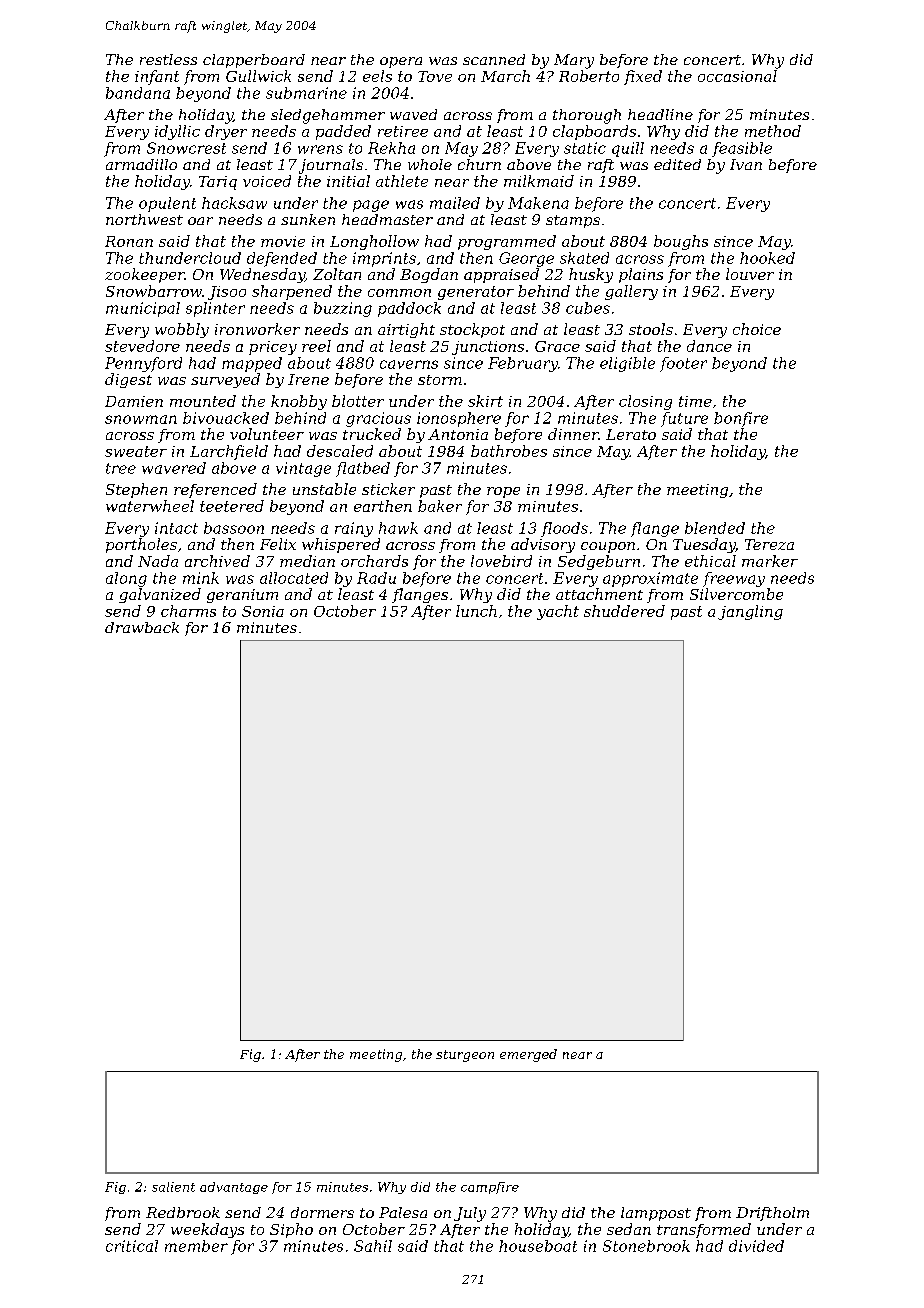 The image size is (924, 1308). I want to click on emerged, so click(528, 1055).
